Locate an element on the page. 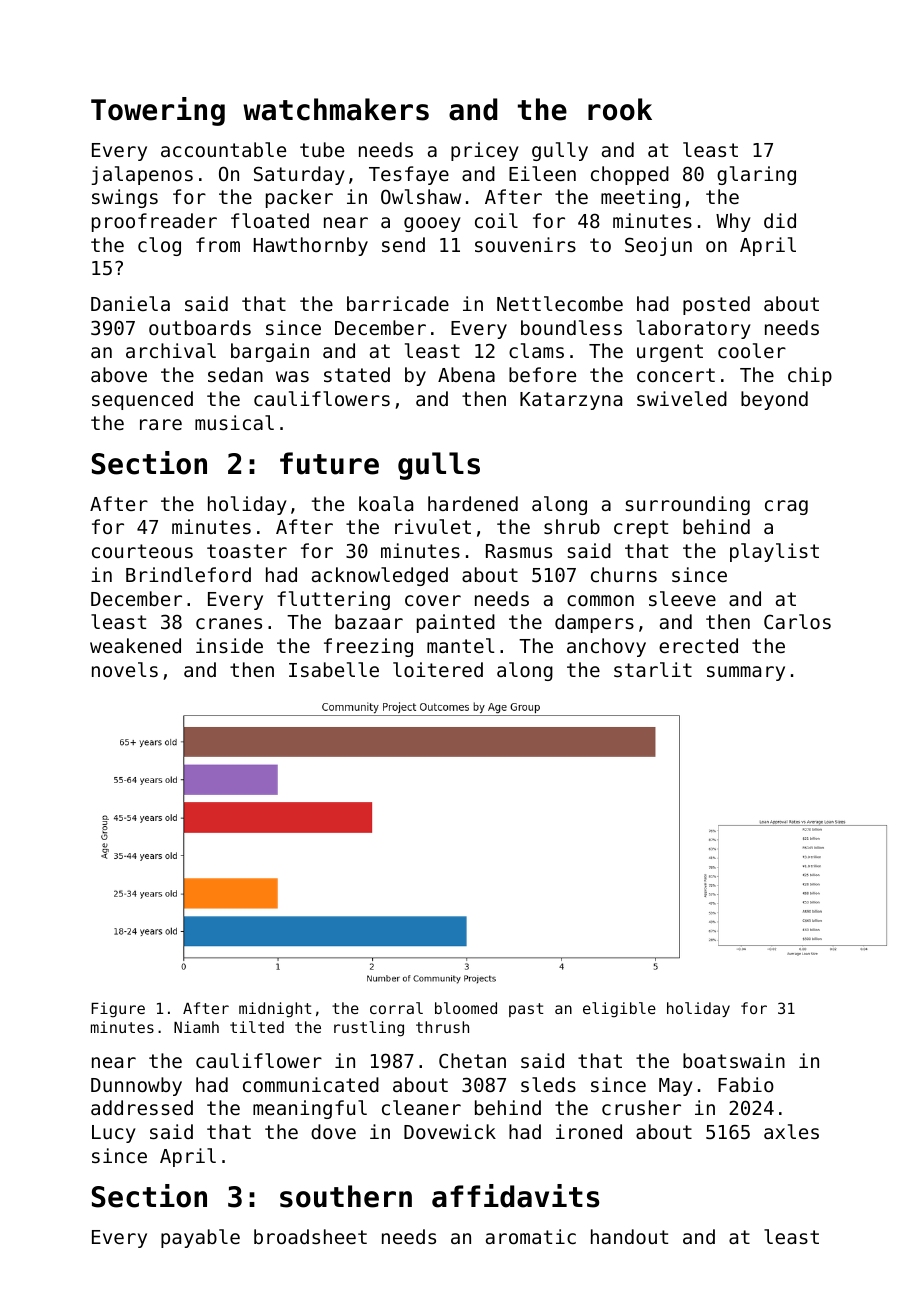 This page has width=924, height=1311. Towering is located at coordinates (158, 111).
